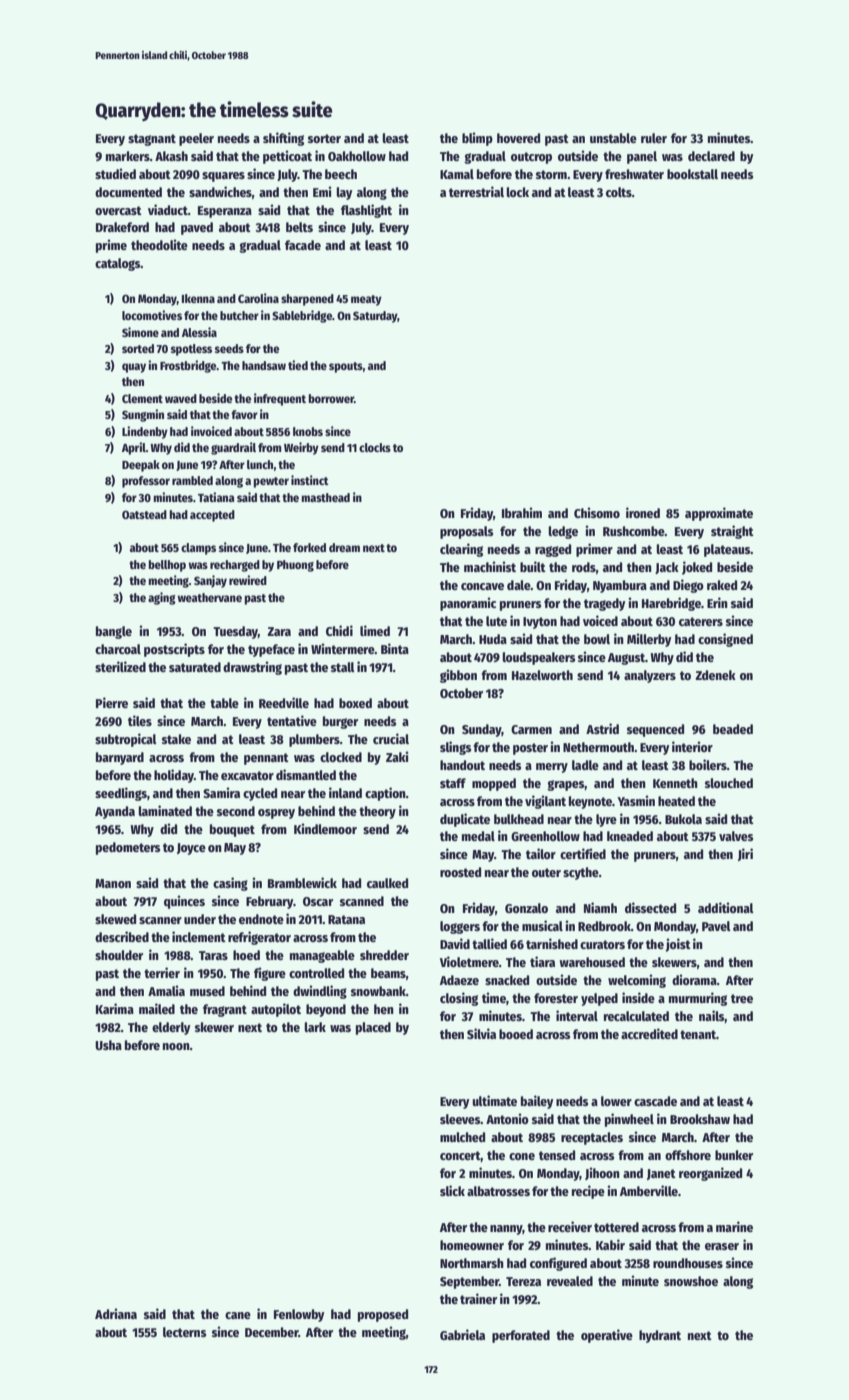 The width and height of the screenshot is (849, 1400). Describe the element at coordinates (711, 156) in the screenshot. I see `declared` at that location.
